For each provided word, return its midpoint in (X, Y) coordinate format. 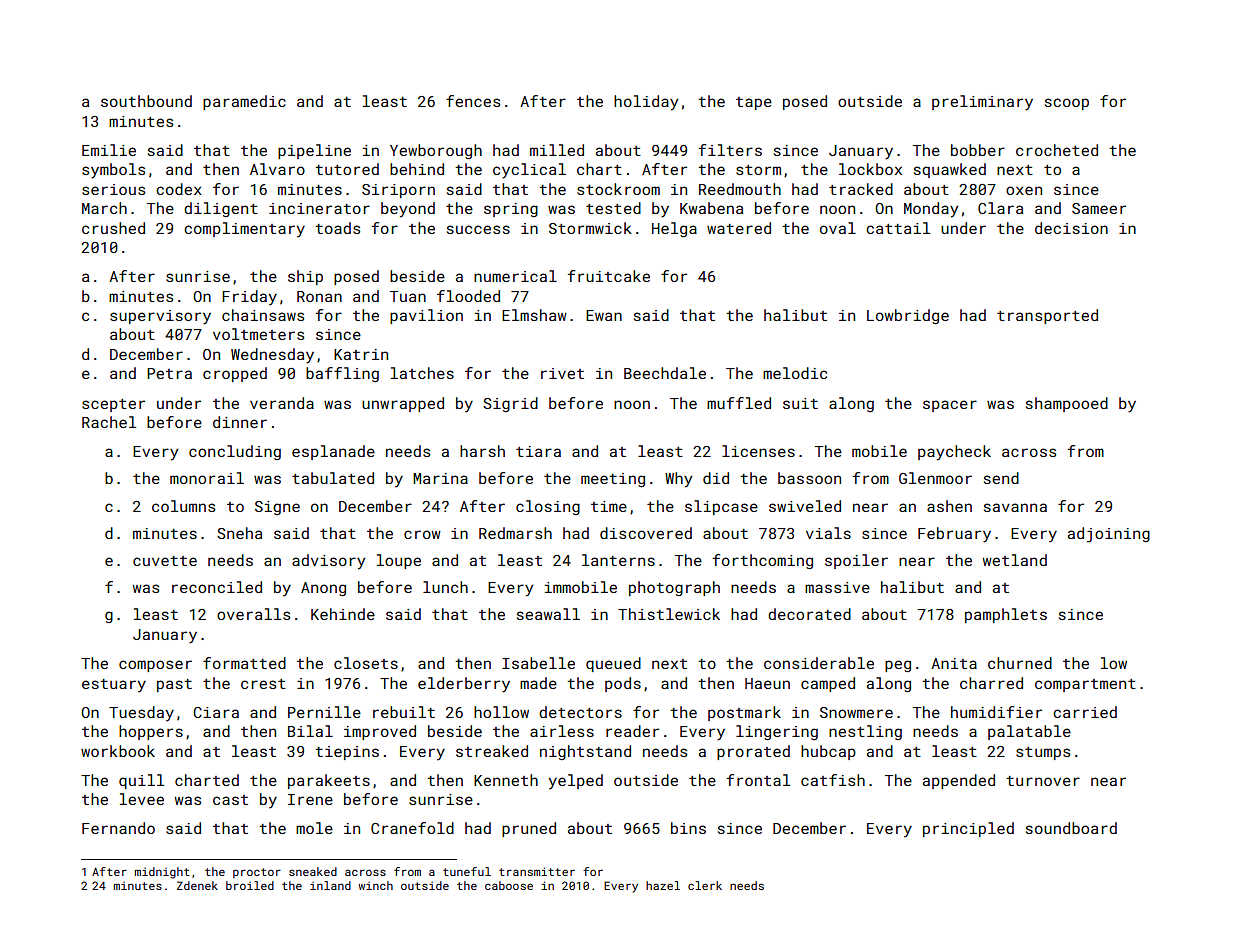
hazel (663, 885)
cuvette (165, 561)
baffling (342, 374)
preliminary (982, 103)
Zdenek (197, 885)
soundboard (1071, 828)
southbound (146, 101)
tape (754, 103)
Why (678, 480)
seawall (548, 614)
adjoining (1109, 535)
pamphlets (1006, 615)
